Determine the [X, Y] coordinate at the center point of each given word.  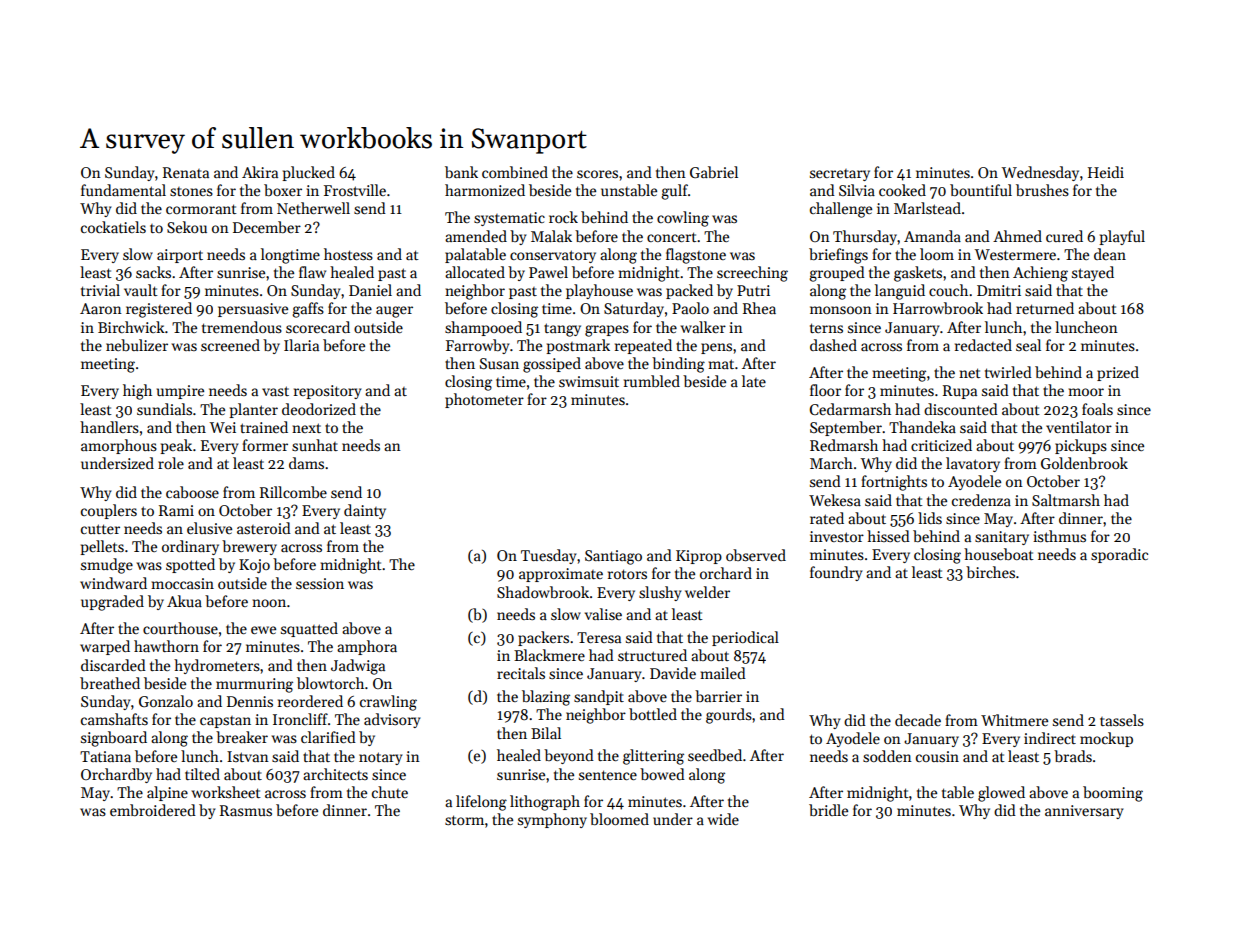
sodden [887, 756]
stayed [1093, 273]
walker [703, 327]
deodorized [319, 409]
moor [1086, 392]
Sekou [187, 227]
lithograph [545, 803]
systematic [509, 219]
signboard [114, 739]
